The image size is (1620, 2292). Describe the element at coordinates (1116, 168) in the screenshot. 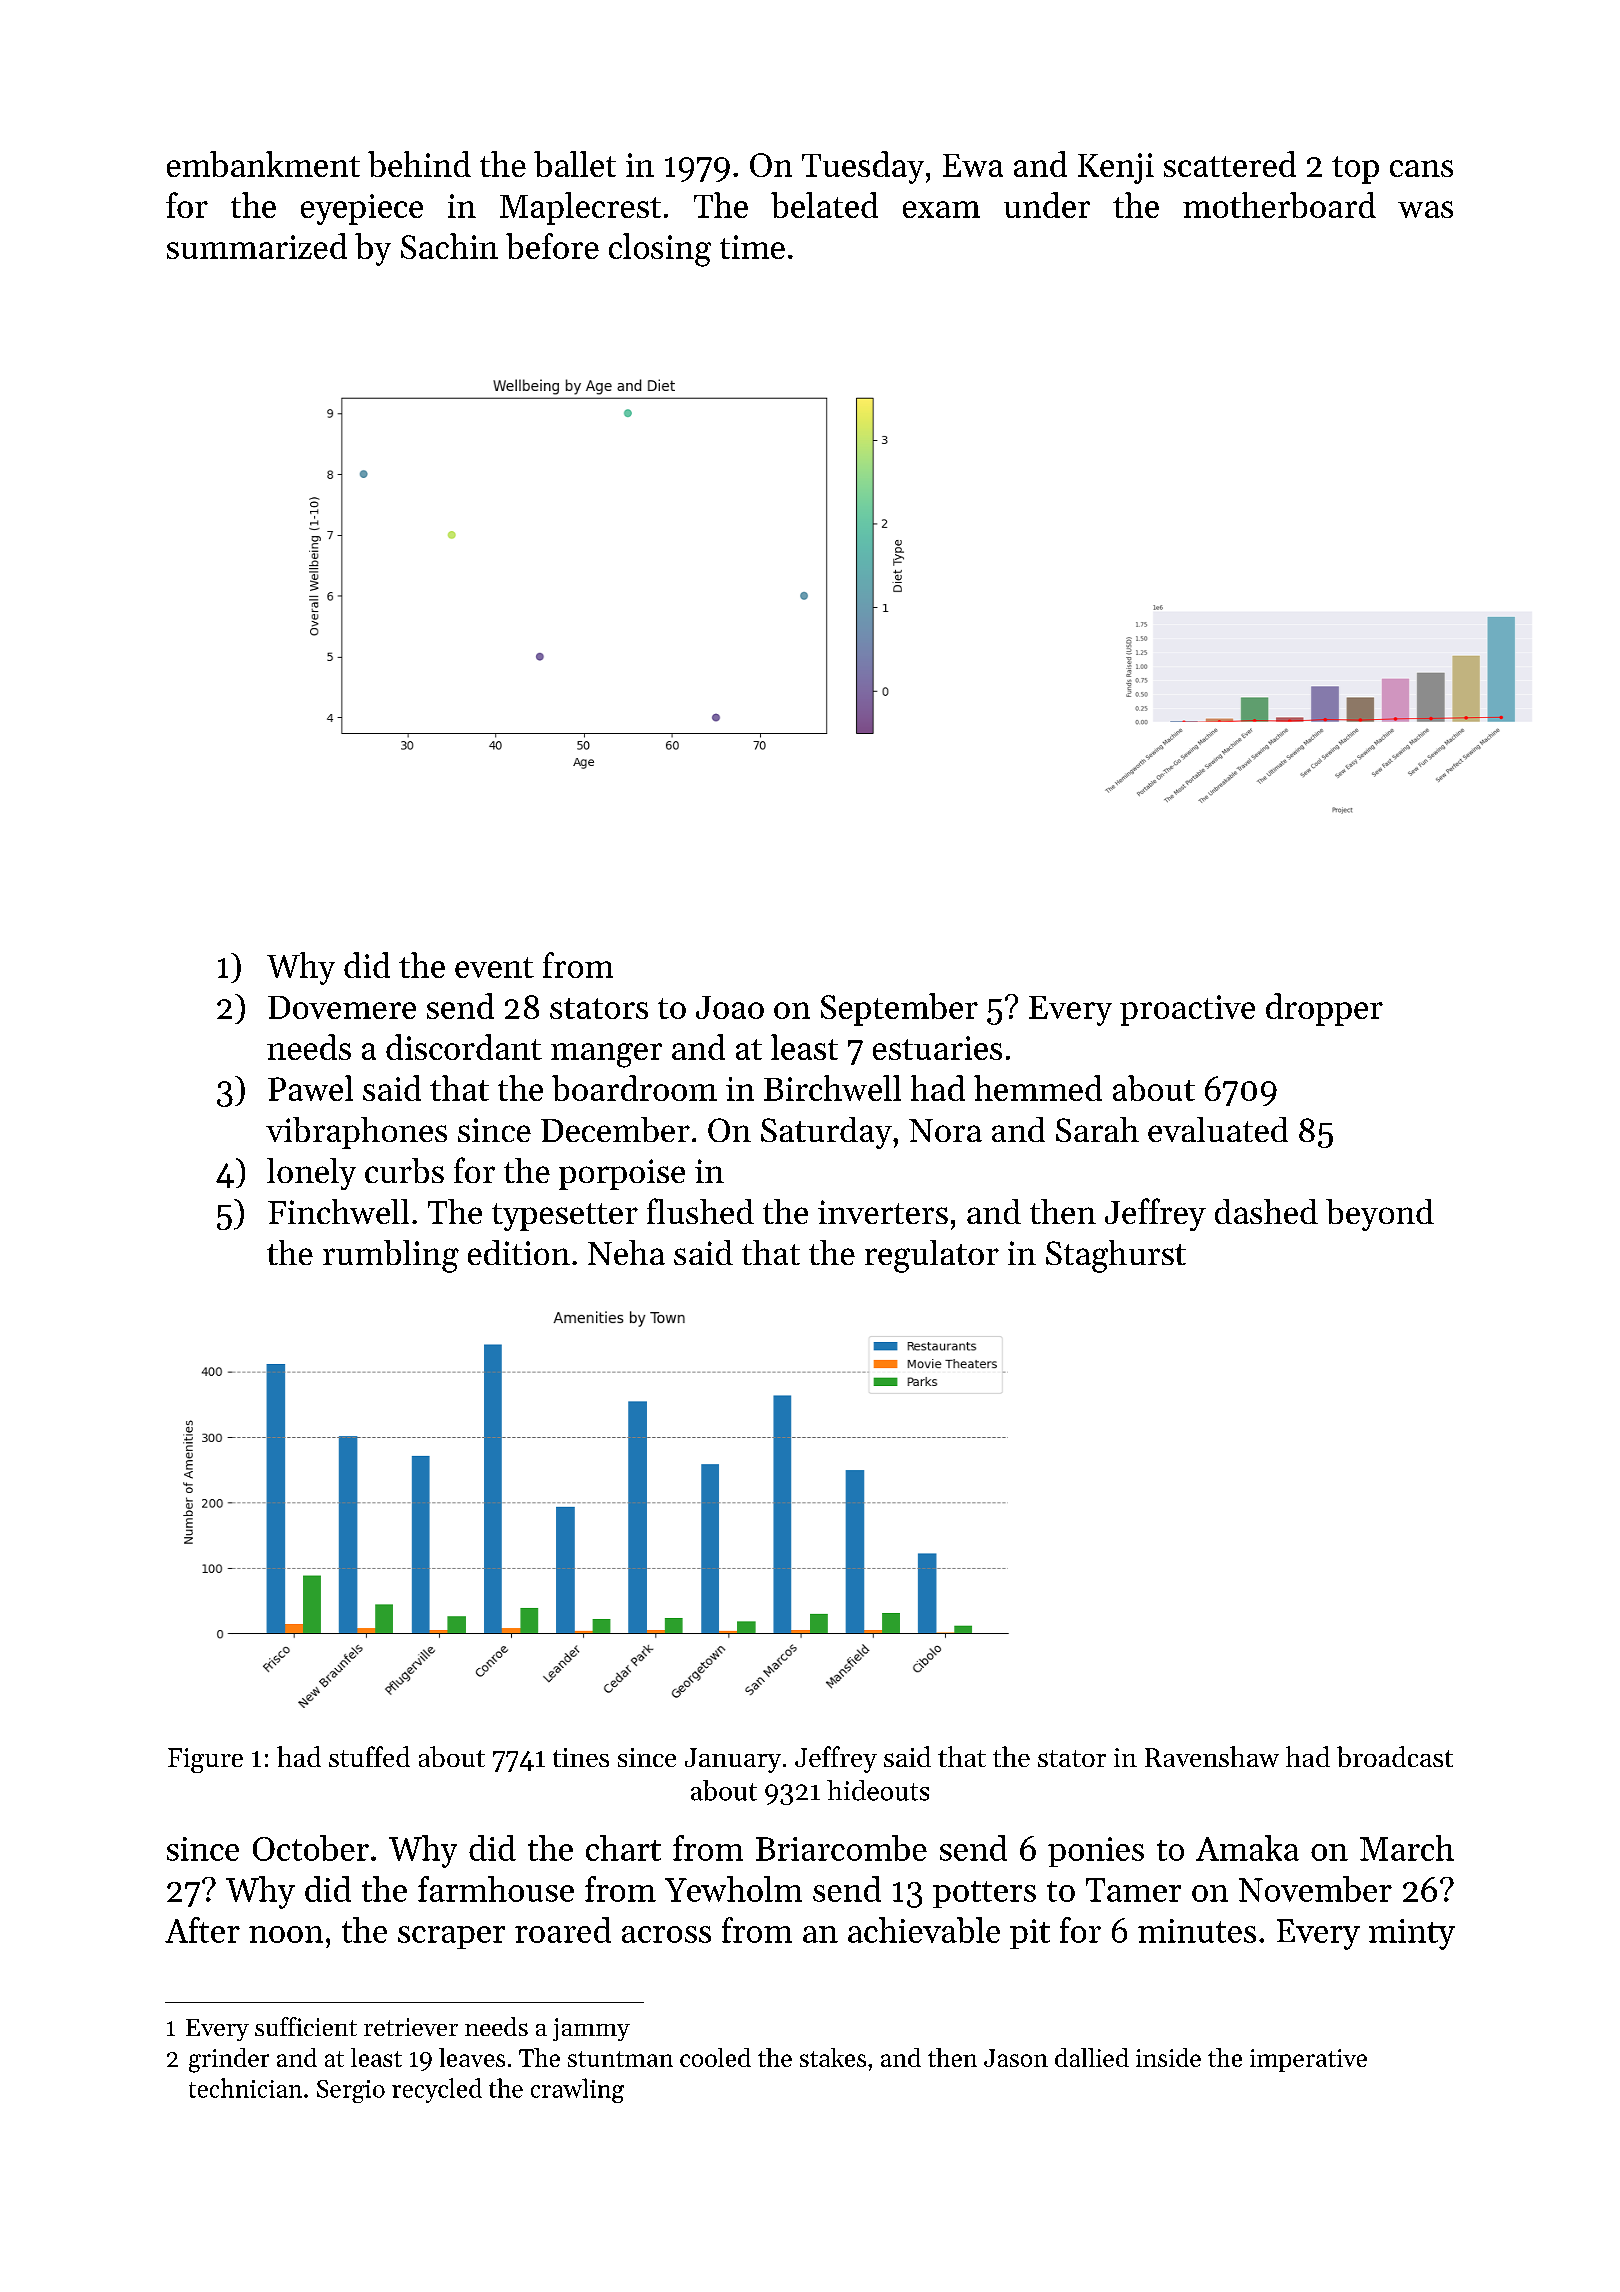

I see `Kenji` at that location.
